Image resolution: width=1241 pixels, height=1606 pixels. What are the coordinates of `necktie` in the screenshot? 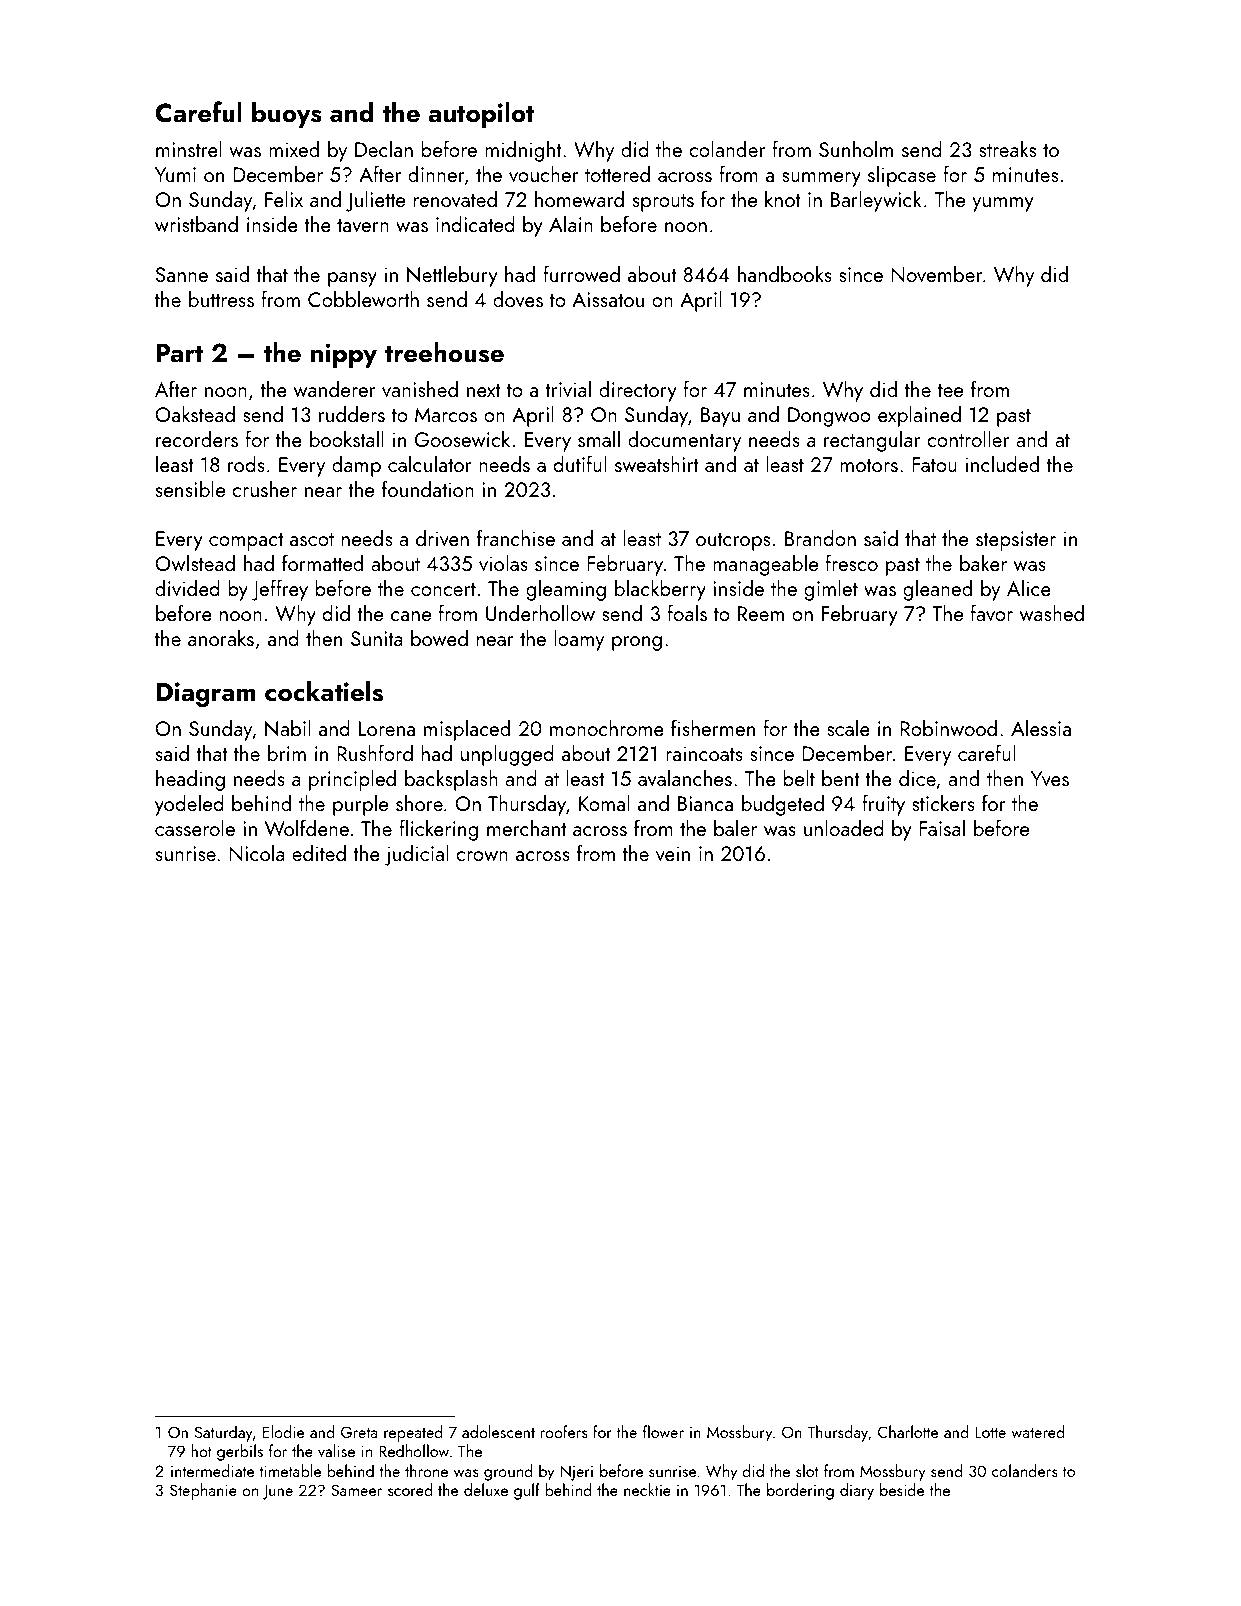 It's located at (647, 1489).
